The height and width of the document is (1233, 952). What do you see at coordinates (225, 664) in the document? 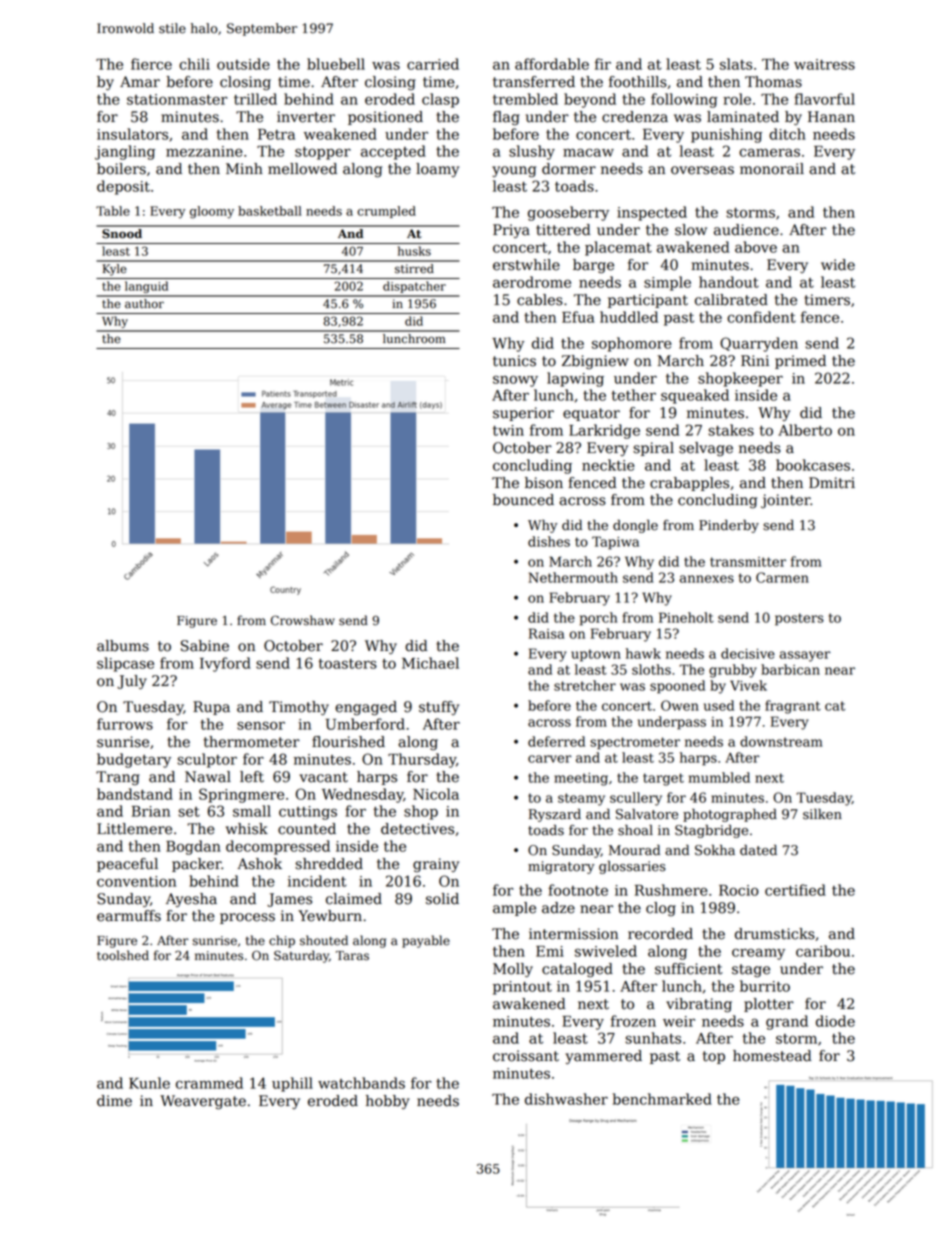
I see `Ivyford` at bounding box center [225, 664].
